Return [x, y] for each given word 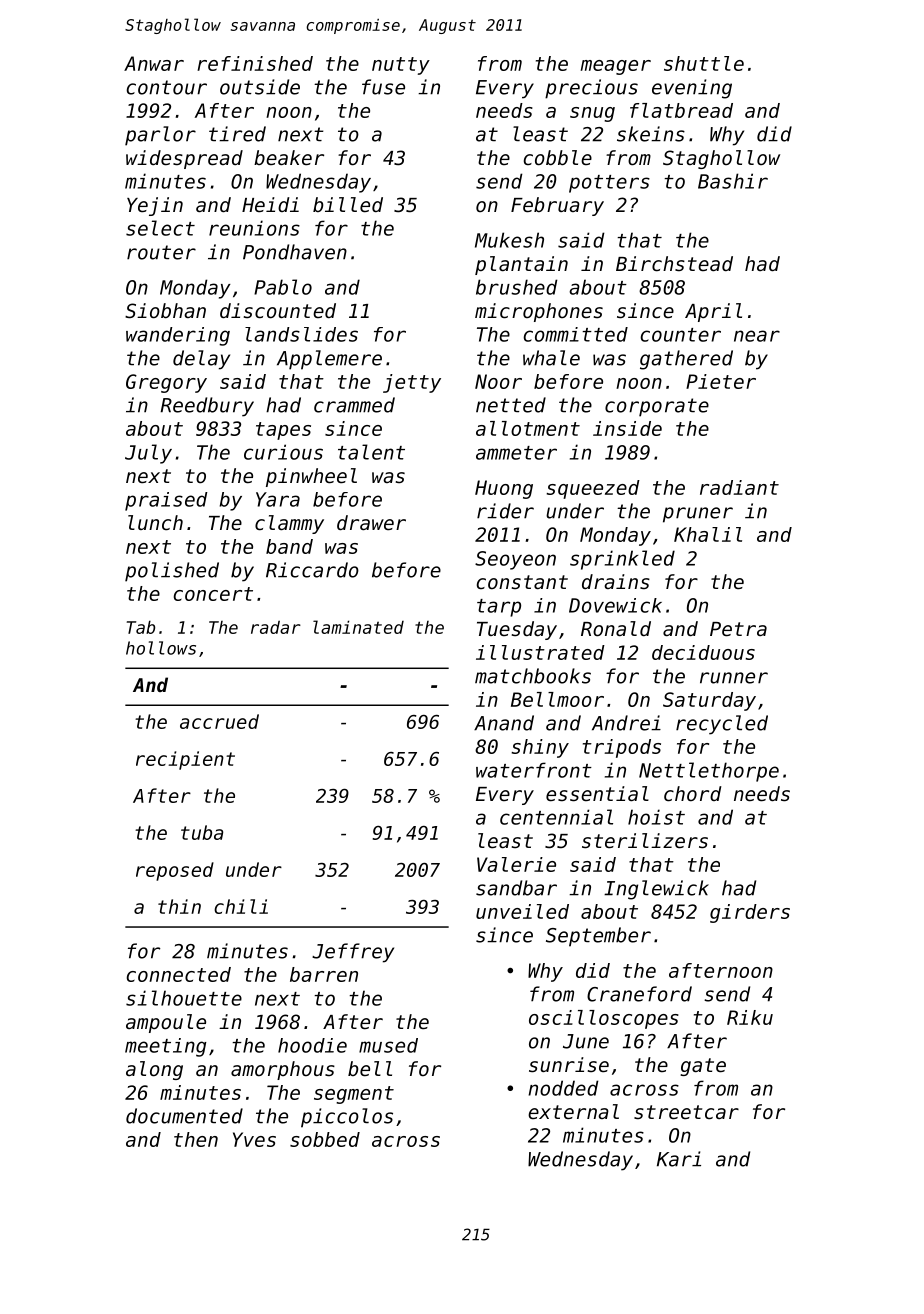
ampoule [166, 1023]
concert [213, 594]
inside [627, 428]
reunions [254, 228]
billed [348, 205]
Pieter [721, 381]
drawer [371, 523]
